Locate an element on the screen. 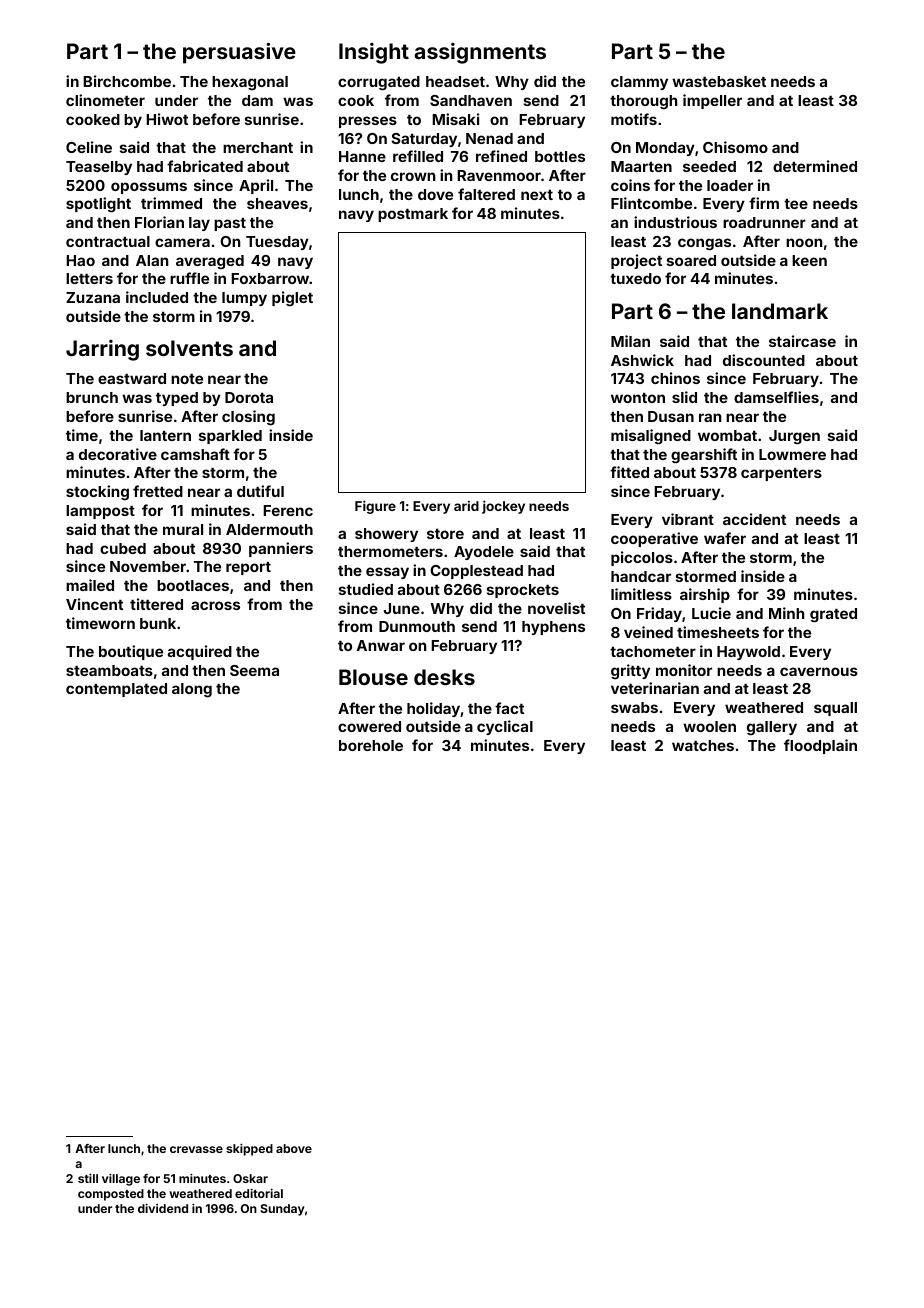 Image resolution: width=924 pixels, height=1308 pixels. June is located at coordinates (402, 608).
